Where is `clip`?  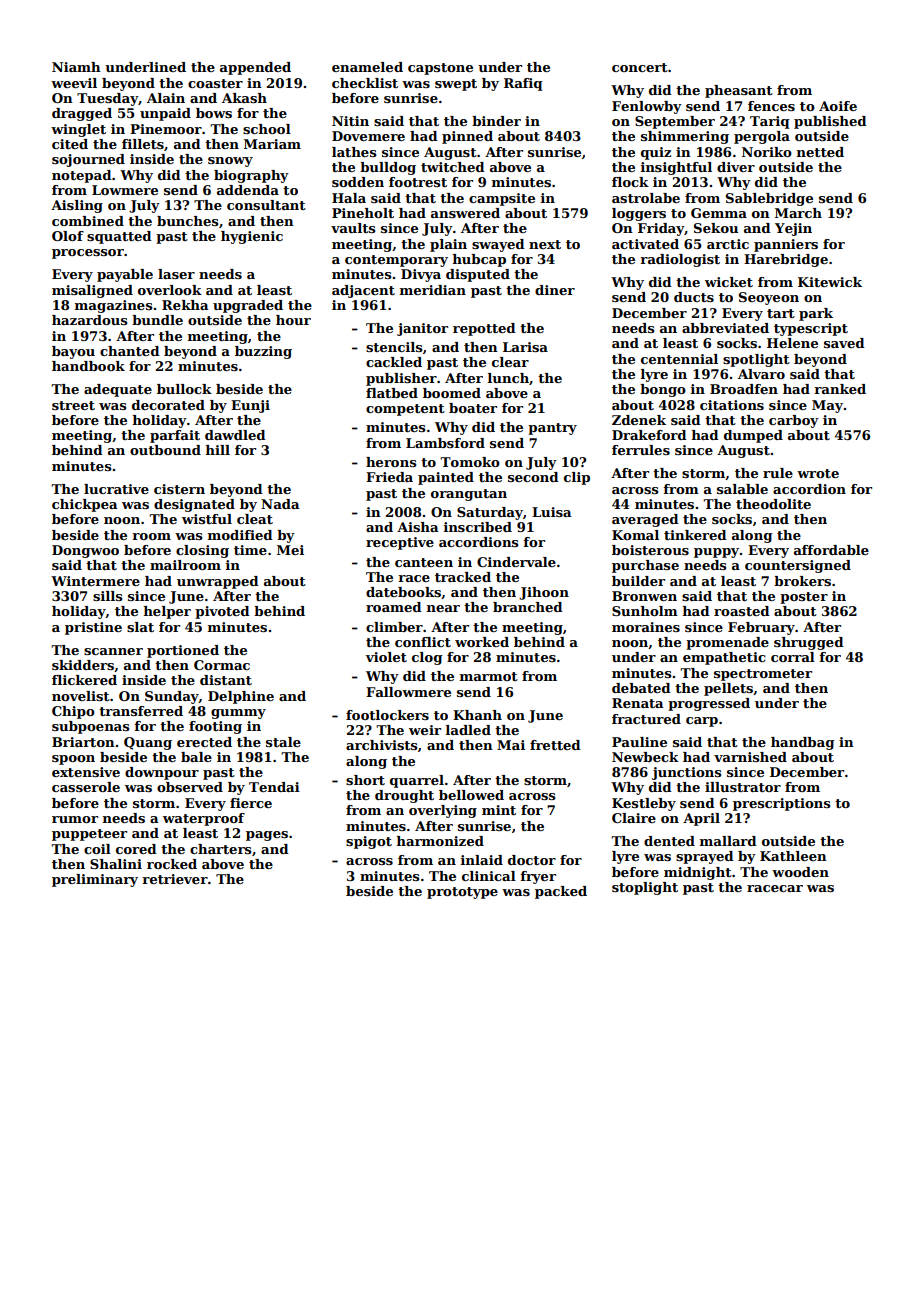
clip is located at coordinates (577, 478).
